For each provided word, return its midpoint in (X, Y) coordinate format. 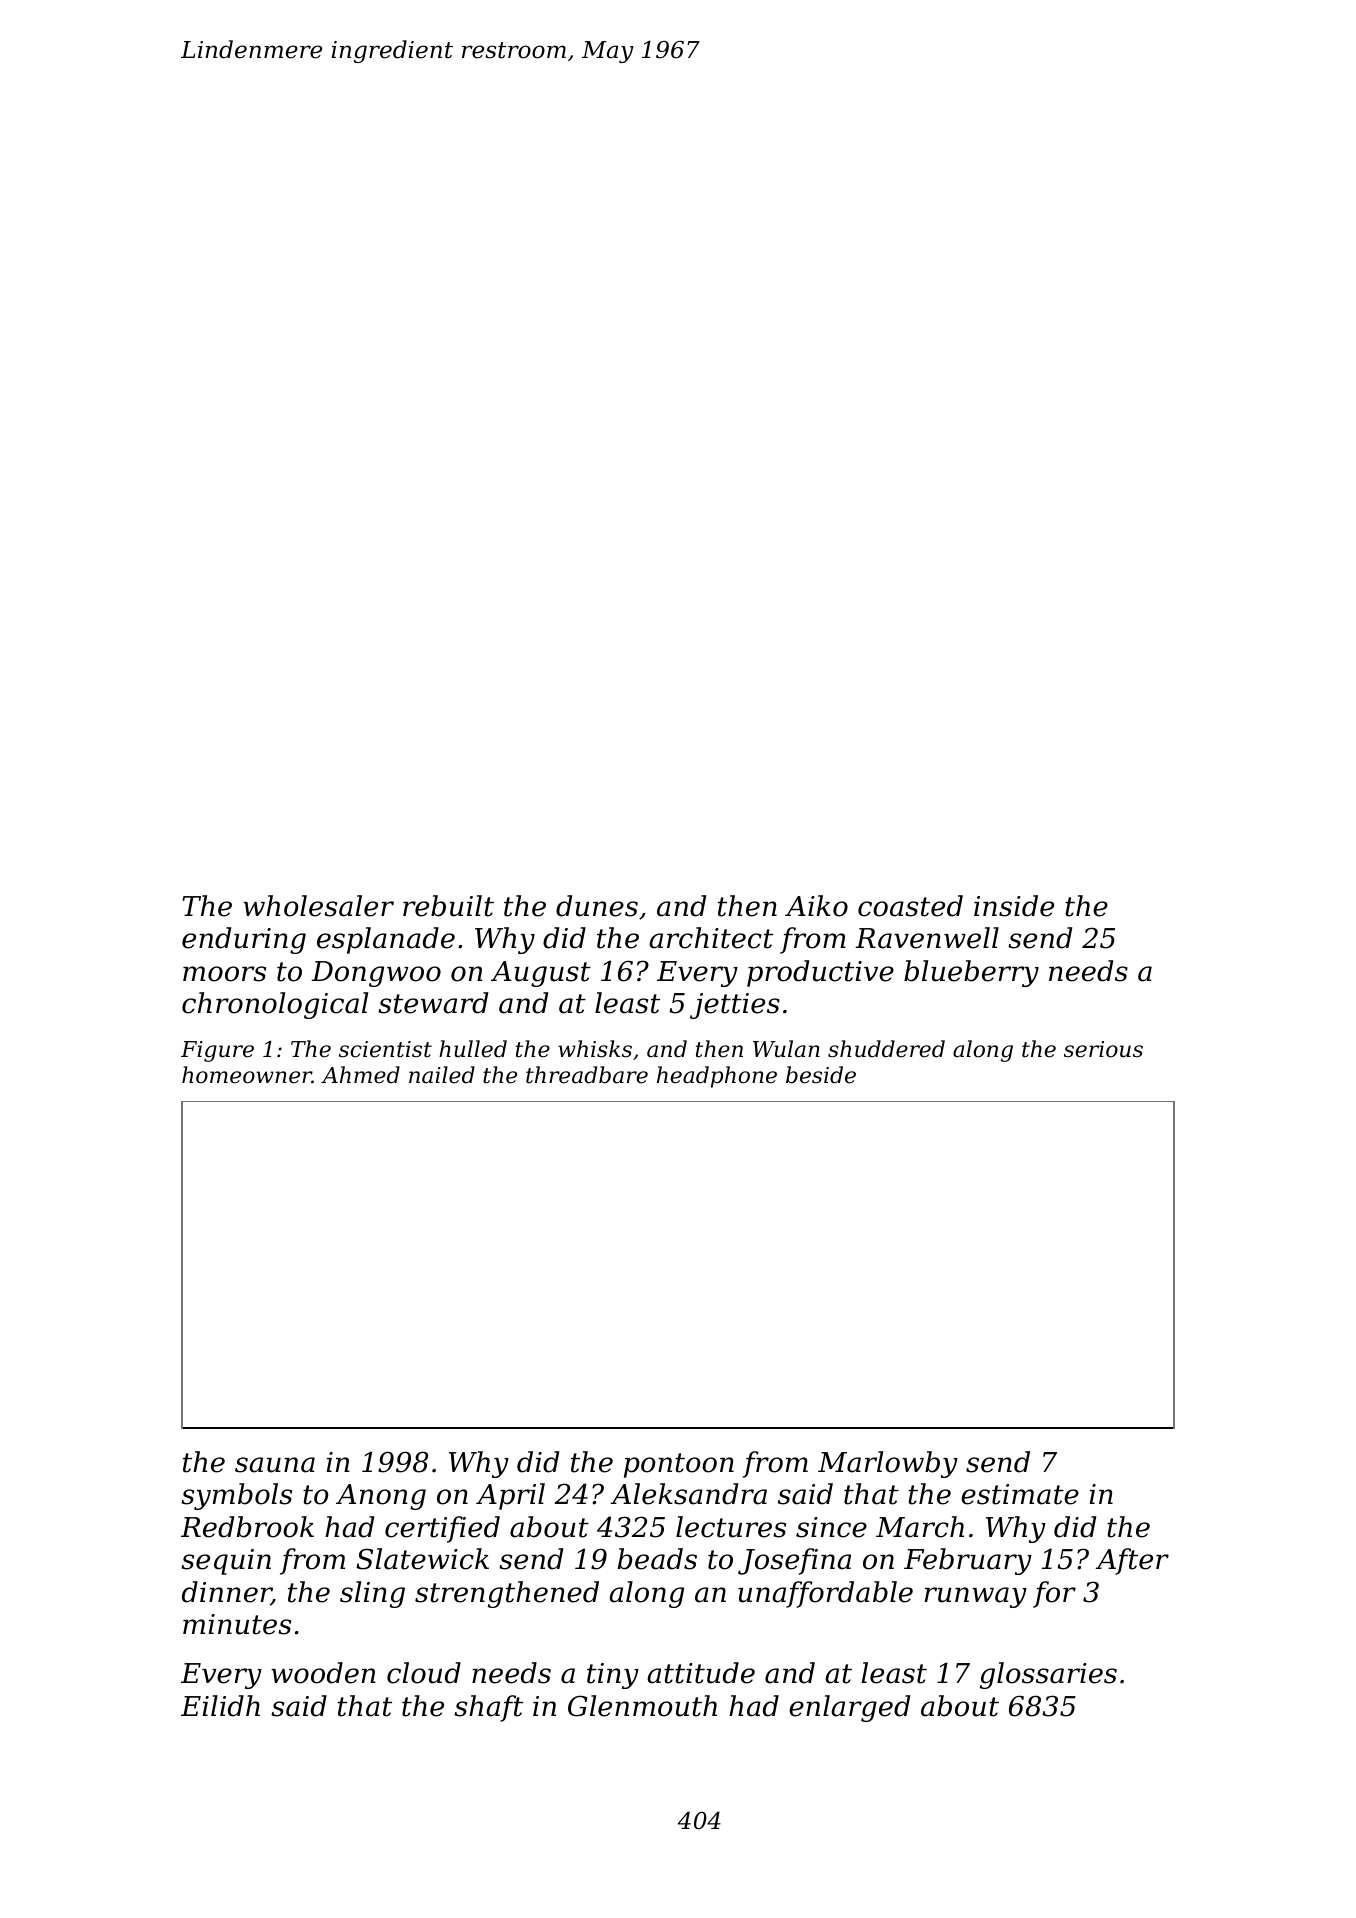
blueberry (971, 973)
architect (711, 938)
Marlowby (888, 1464)
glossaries (1048, 1675)
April (510, 1496)
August (541, 974)
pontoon (679, 1465)
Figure (217, 1051)
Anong (381, 1497)
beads (657, 1559)
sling (372, 1594)
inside (1014, 906)
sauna (275, 1465)
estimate (1020, 1494)
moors (224, 974)
